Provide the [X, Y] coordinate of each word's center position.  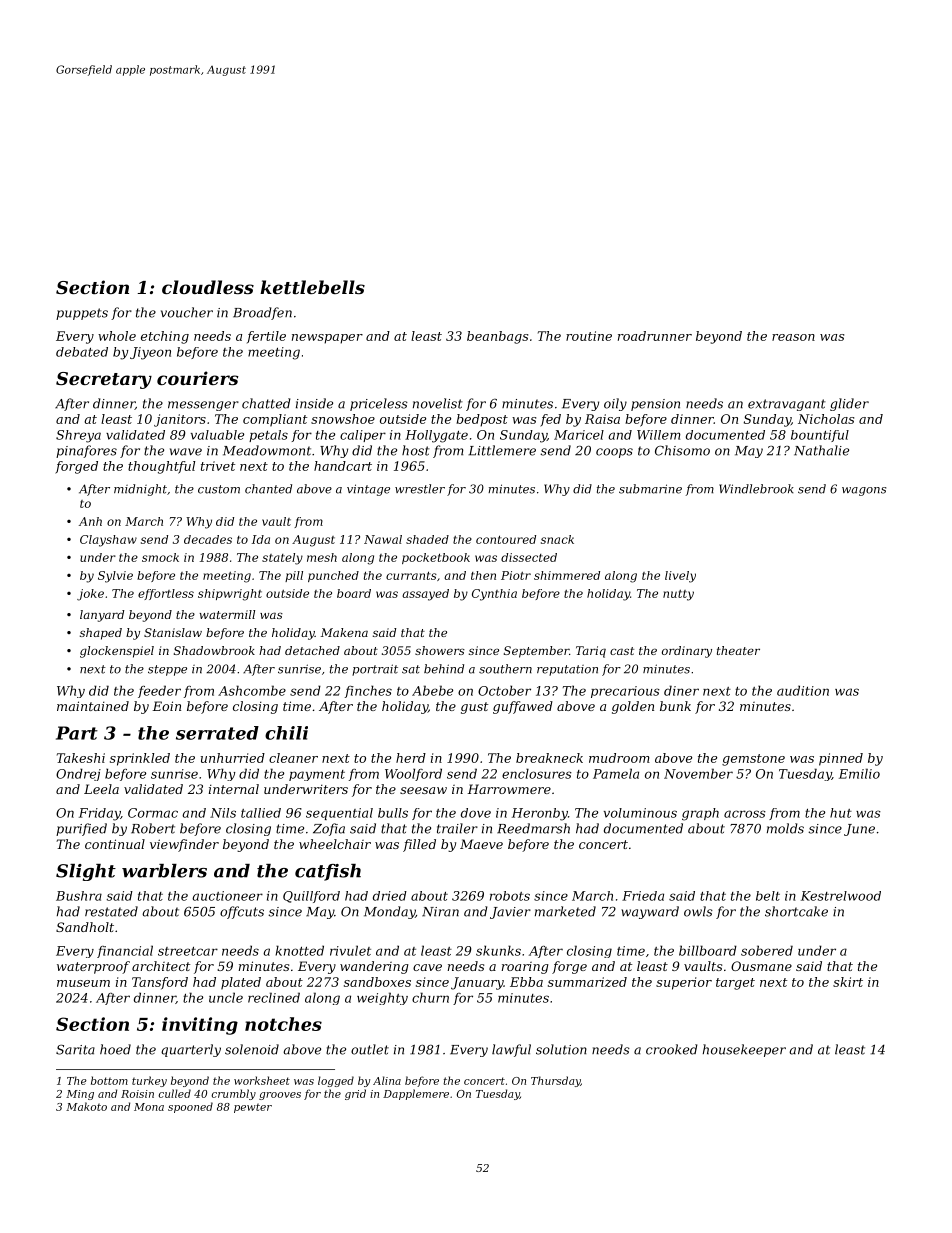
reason [793, 337]
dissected [529, 557]
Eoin [166, 706]
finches [368, 691]
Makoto [86, 1106]
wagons [864, 491]
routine [589, 336]
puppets [82, 314]
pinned [841, 759]
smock [160, 557]
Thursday [555, 1081]
